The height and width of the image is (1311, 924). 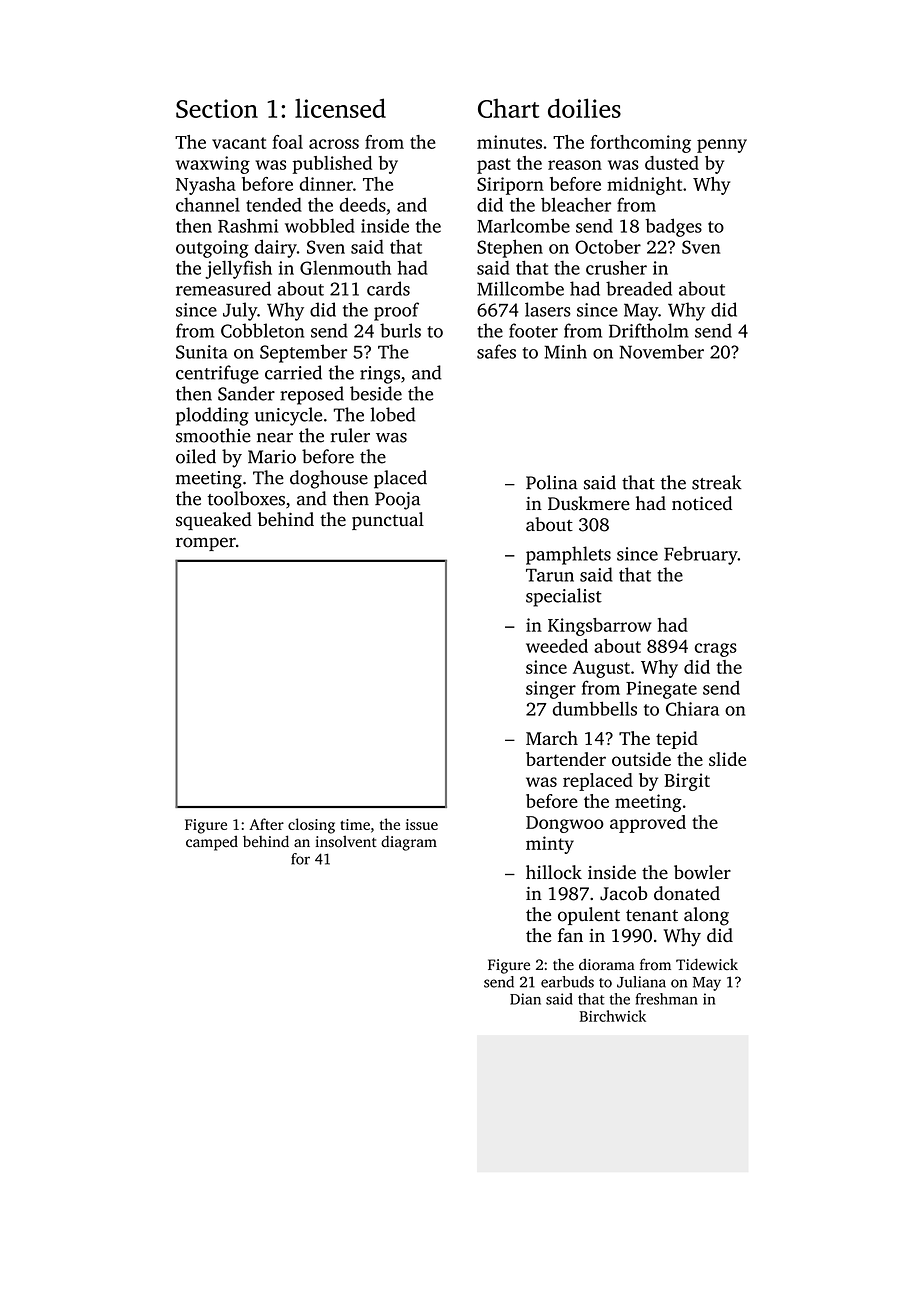 What do you see at coordinates (640, 144) in the image?
I see `forthcoming` at bounding box center [640, 144].
